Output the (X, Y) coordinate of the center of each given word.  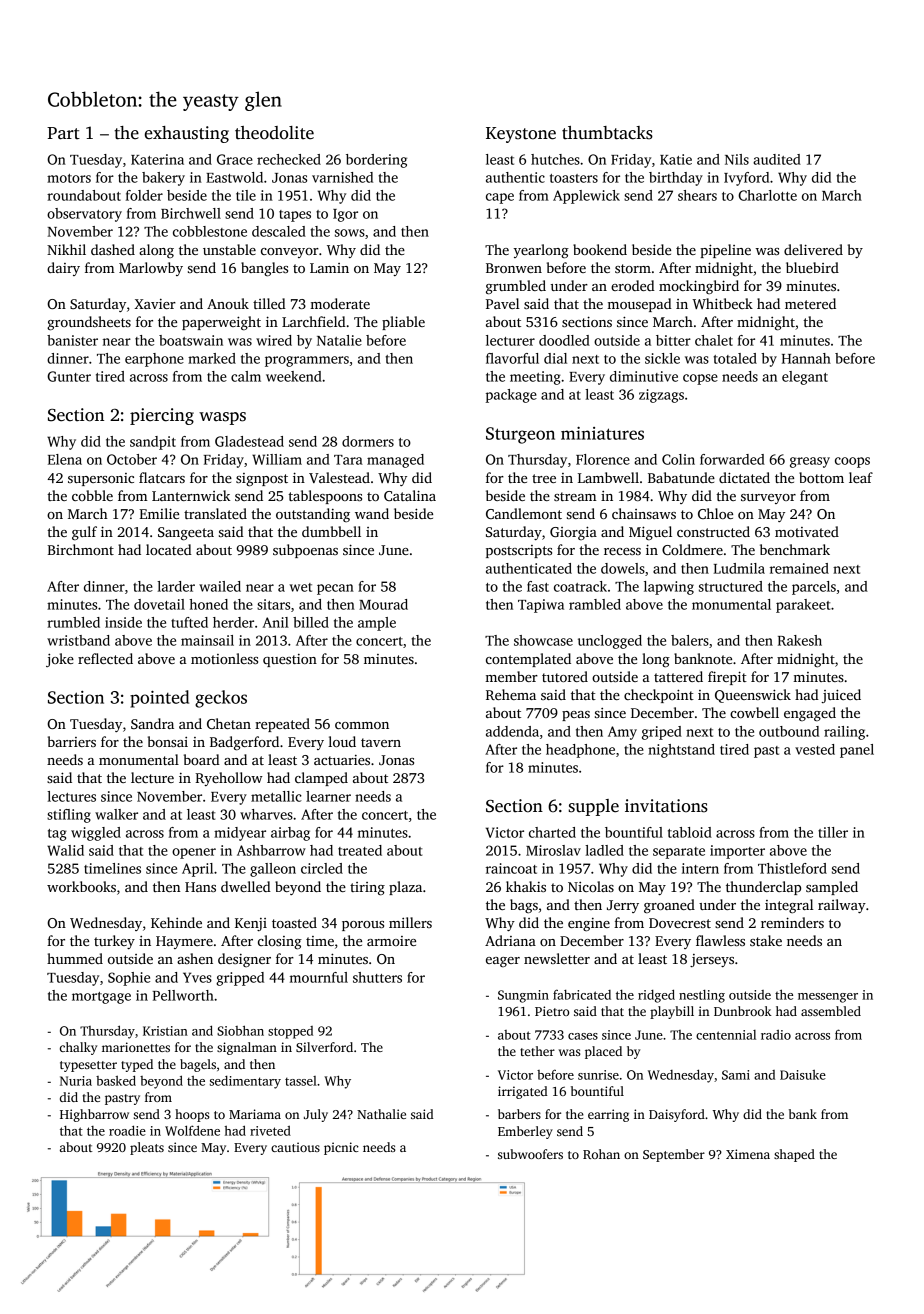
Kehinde (176, 922)
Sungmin (523, 996)
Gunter (69, 376)
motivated (807, 531)
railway (842, 906)
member (511, 676)
